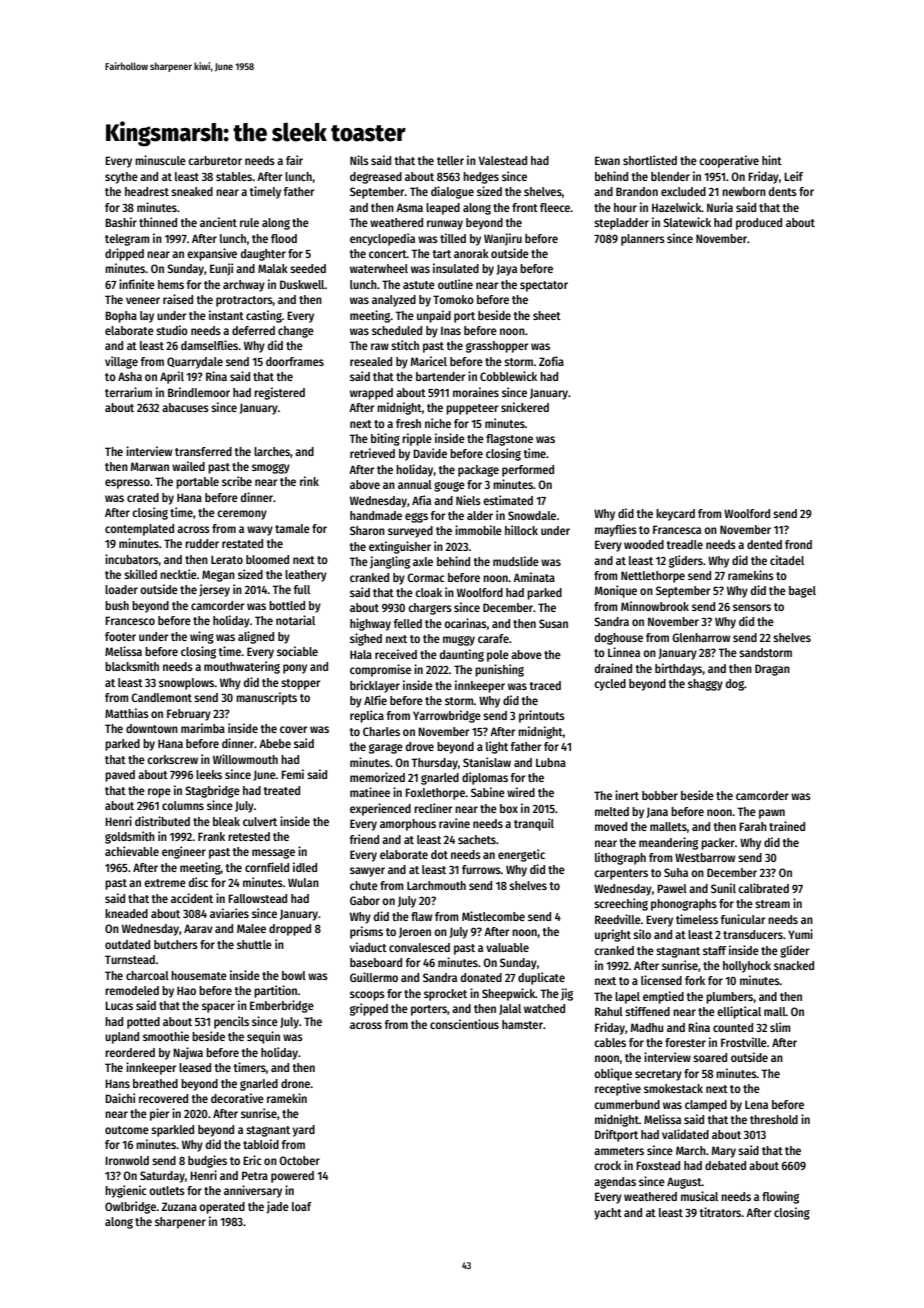 The image size is (924, 1308). What do you see at coordinates (464, 1024) in the page?
I see `conscientious` at bounding box center [464, 1024].
